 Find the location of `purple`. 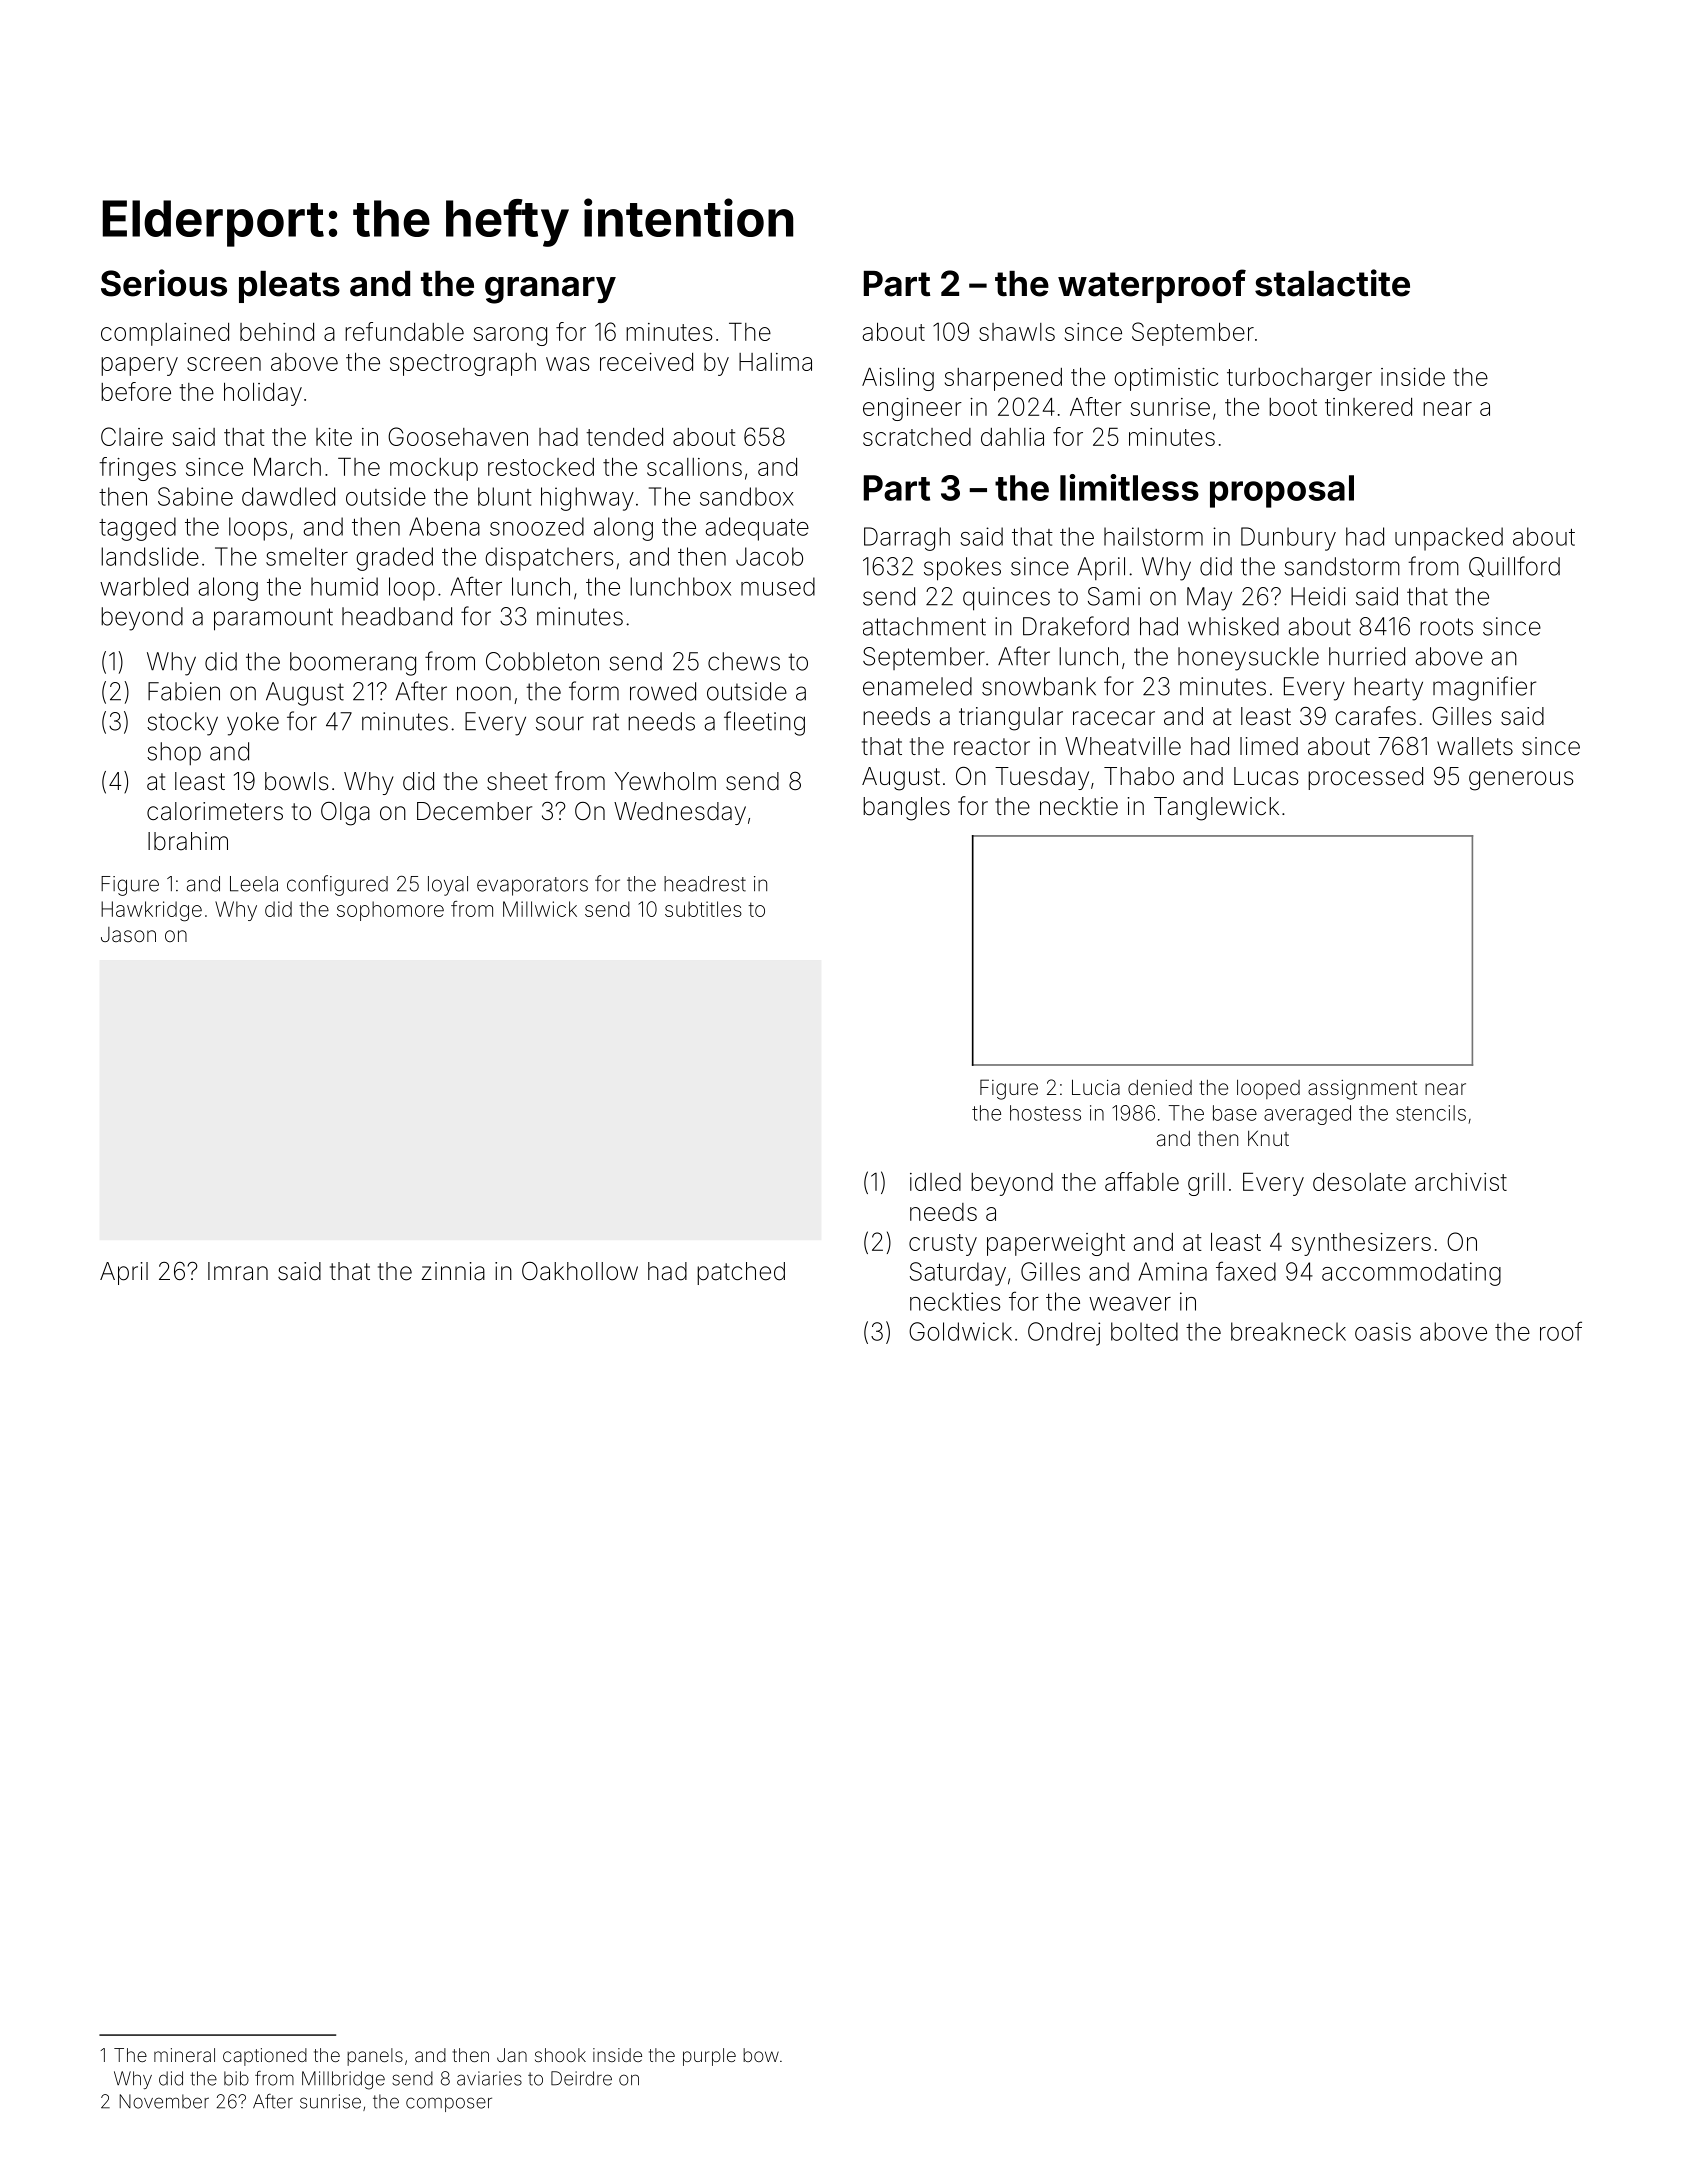

purple is located at coordinates (709, 2057).
